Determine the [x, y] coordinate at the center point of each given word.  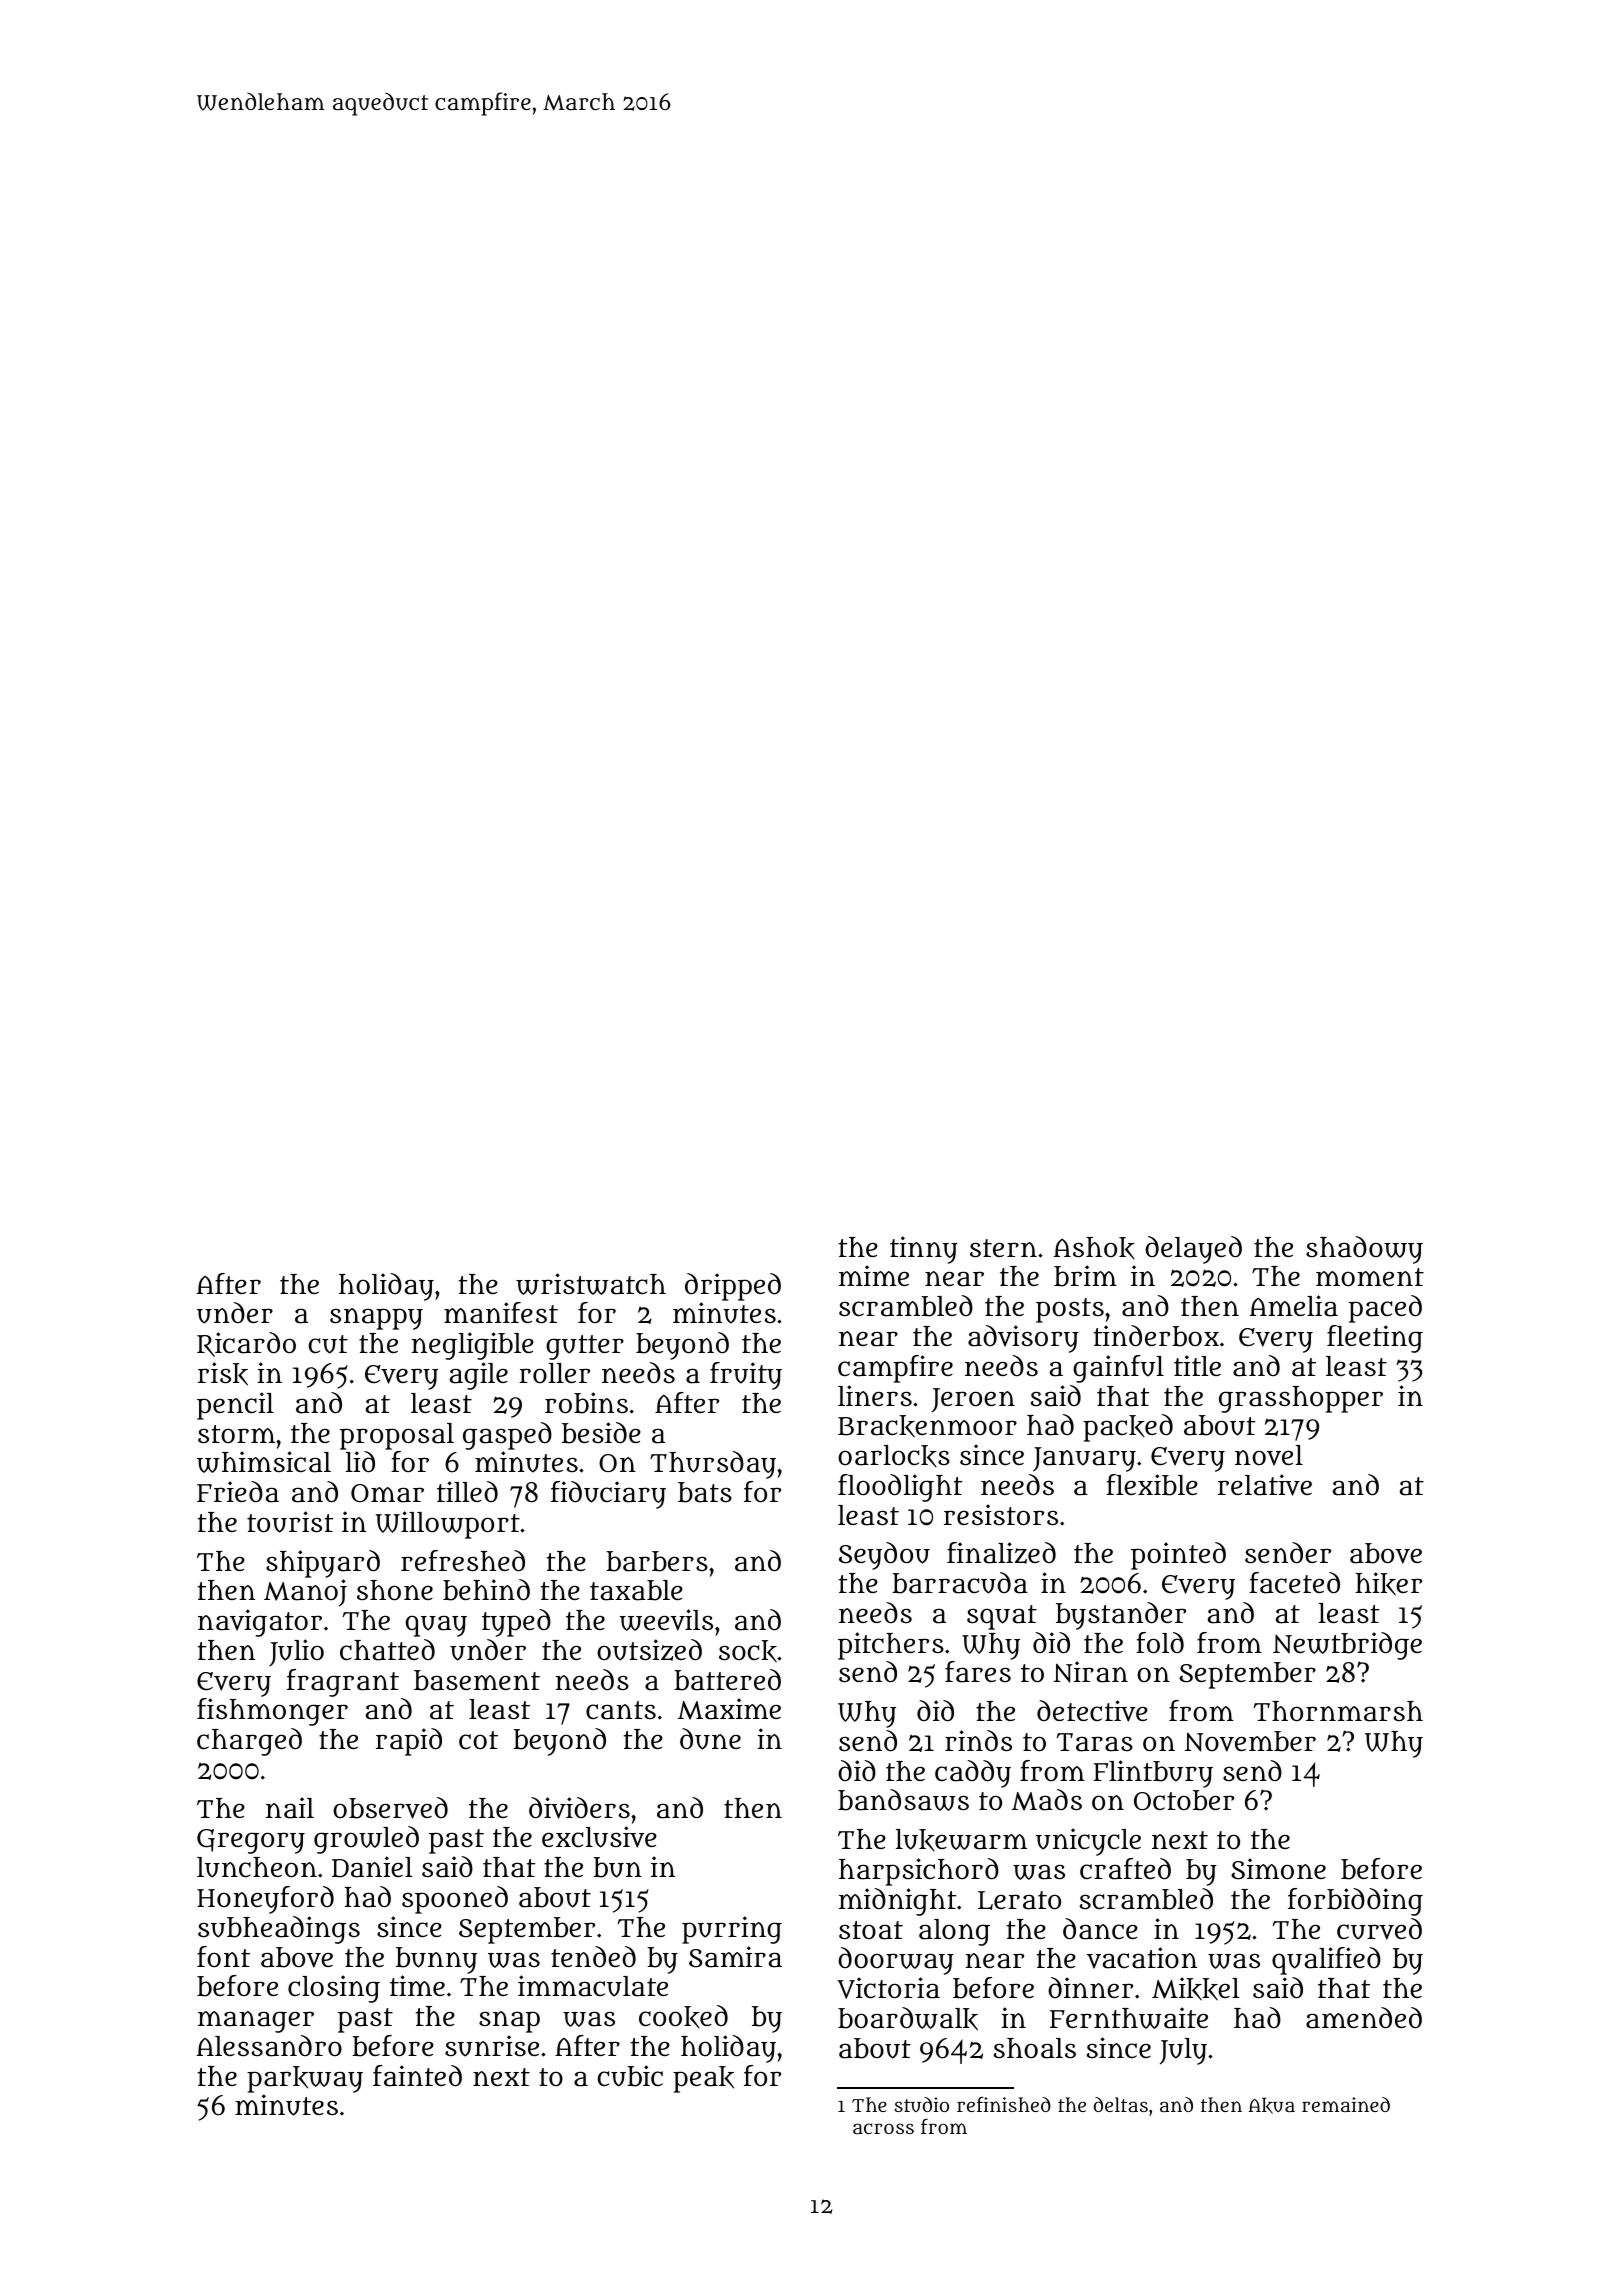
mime [874, 1275]
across [883, 2128]
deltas [1121, 2104]
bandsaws [903, 1800]
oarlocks [894, 1456]
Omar [387, 1493]
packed [1128, 1428]
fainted [417, 2076]
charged [249, 1742]
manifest [501, 1313]
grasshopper [1301, 1399]
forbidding [1355, 1902]
